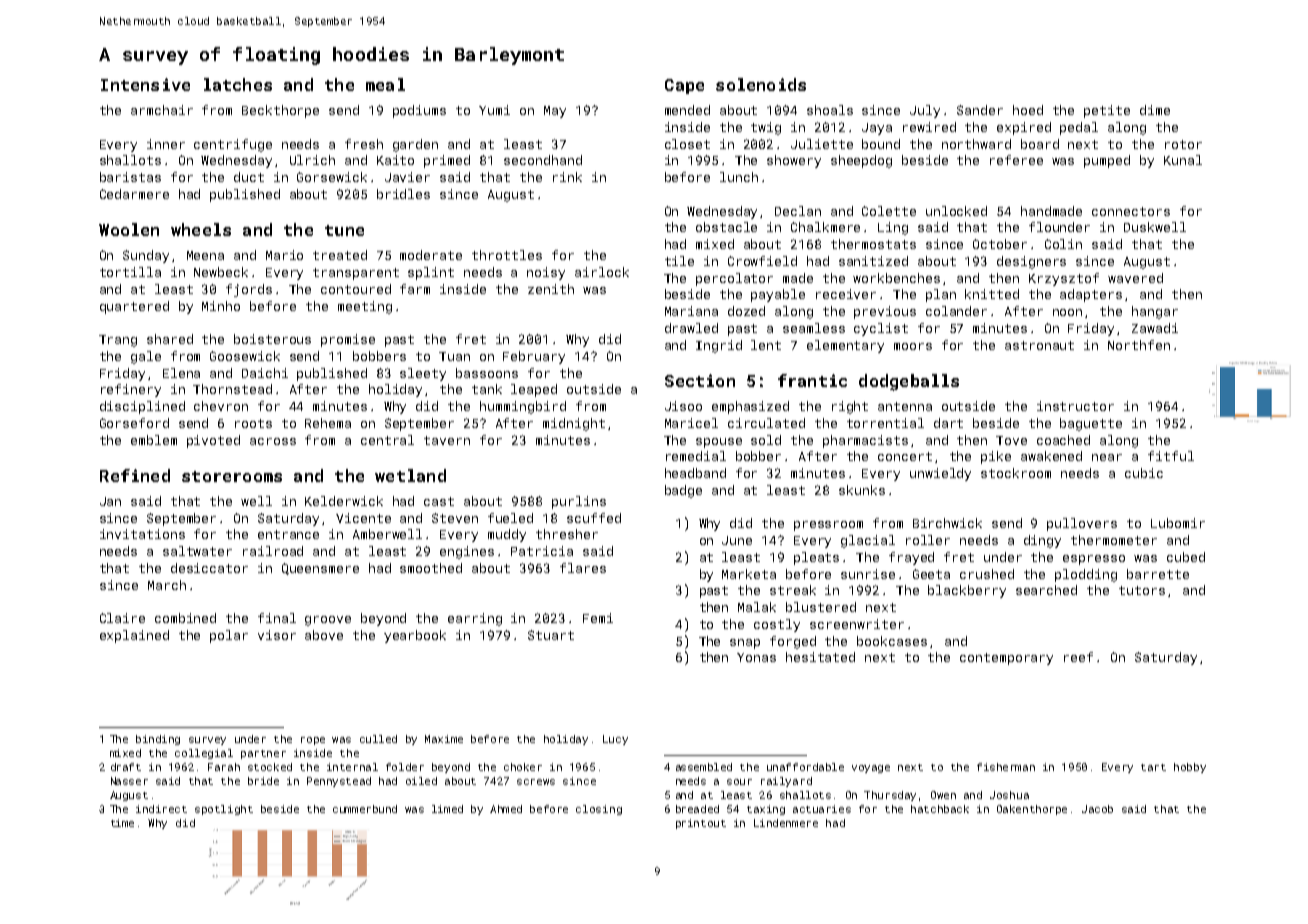 The image size is (1308, 924). I want to click on promise, so click(348, 340).
